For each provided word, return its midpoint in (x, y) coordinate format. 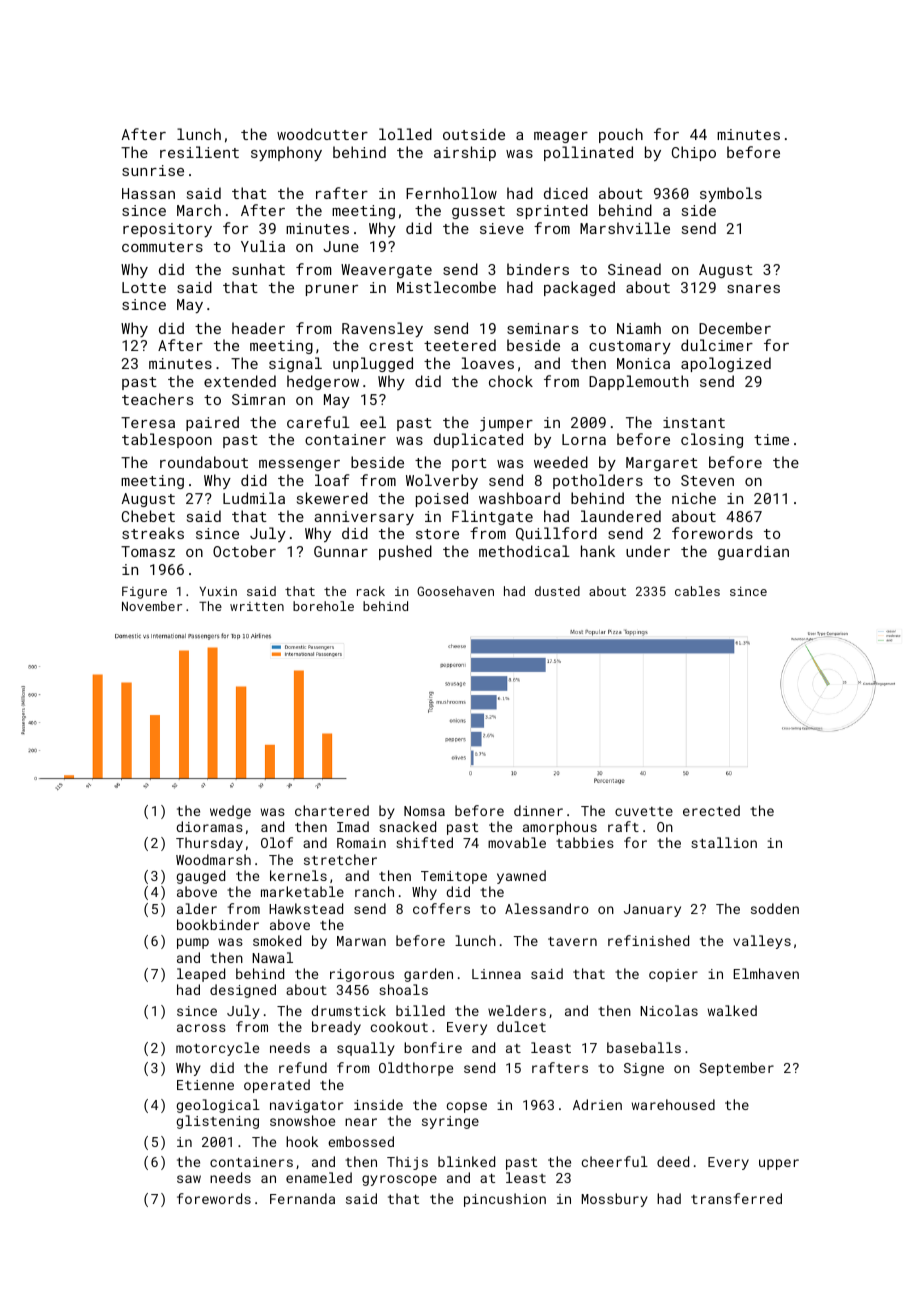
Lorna (584, 439)
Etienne (205, 1085)
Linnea (496, 974)
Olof (277, 842)
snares (753, 289)
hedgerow (323, 382)
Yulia (263, 246)
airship (465, 153)
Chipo (694, 153)
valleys (762, 942)
